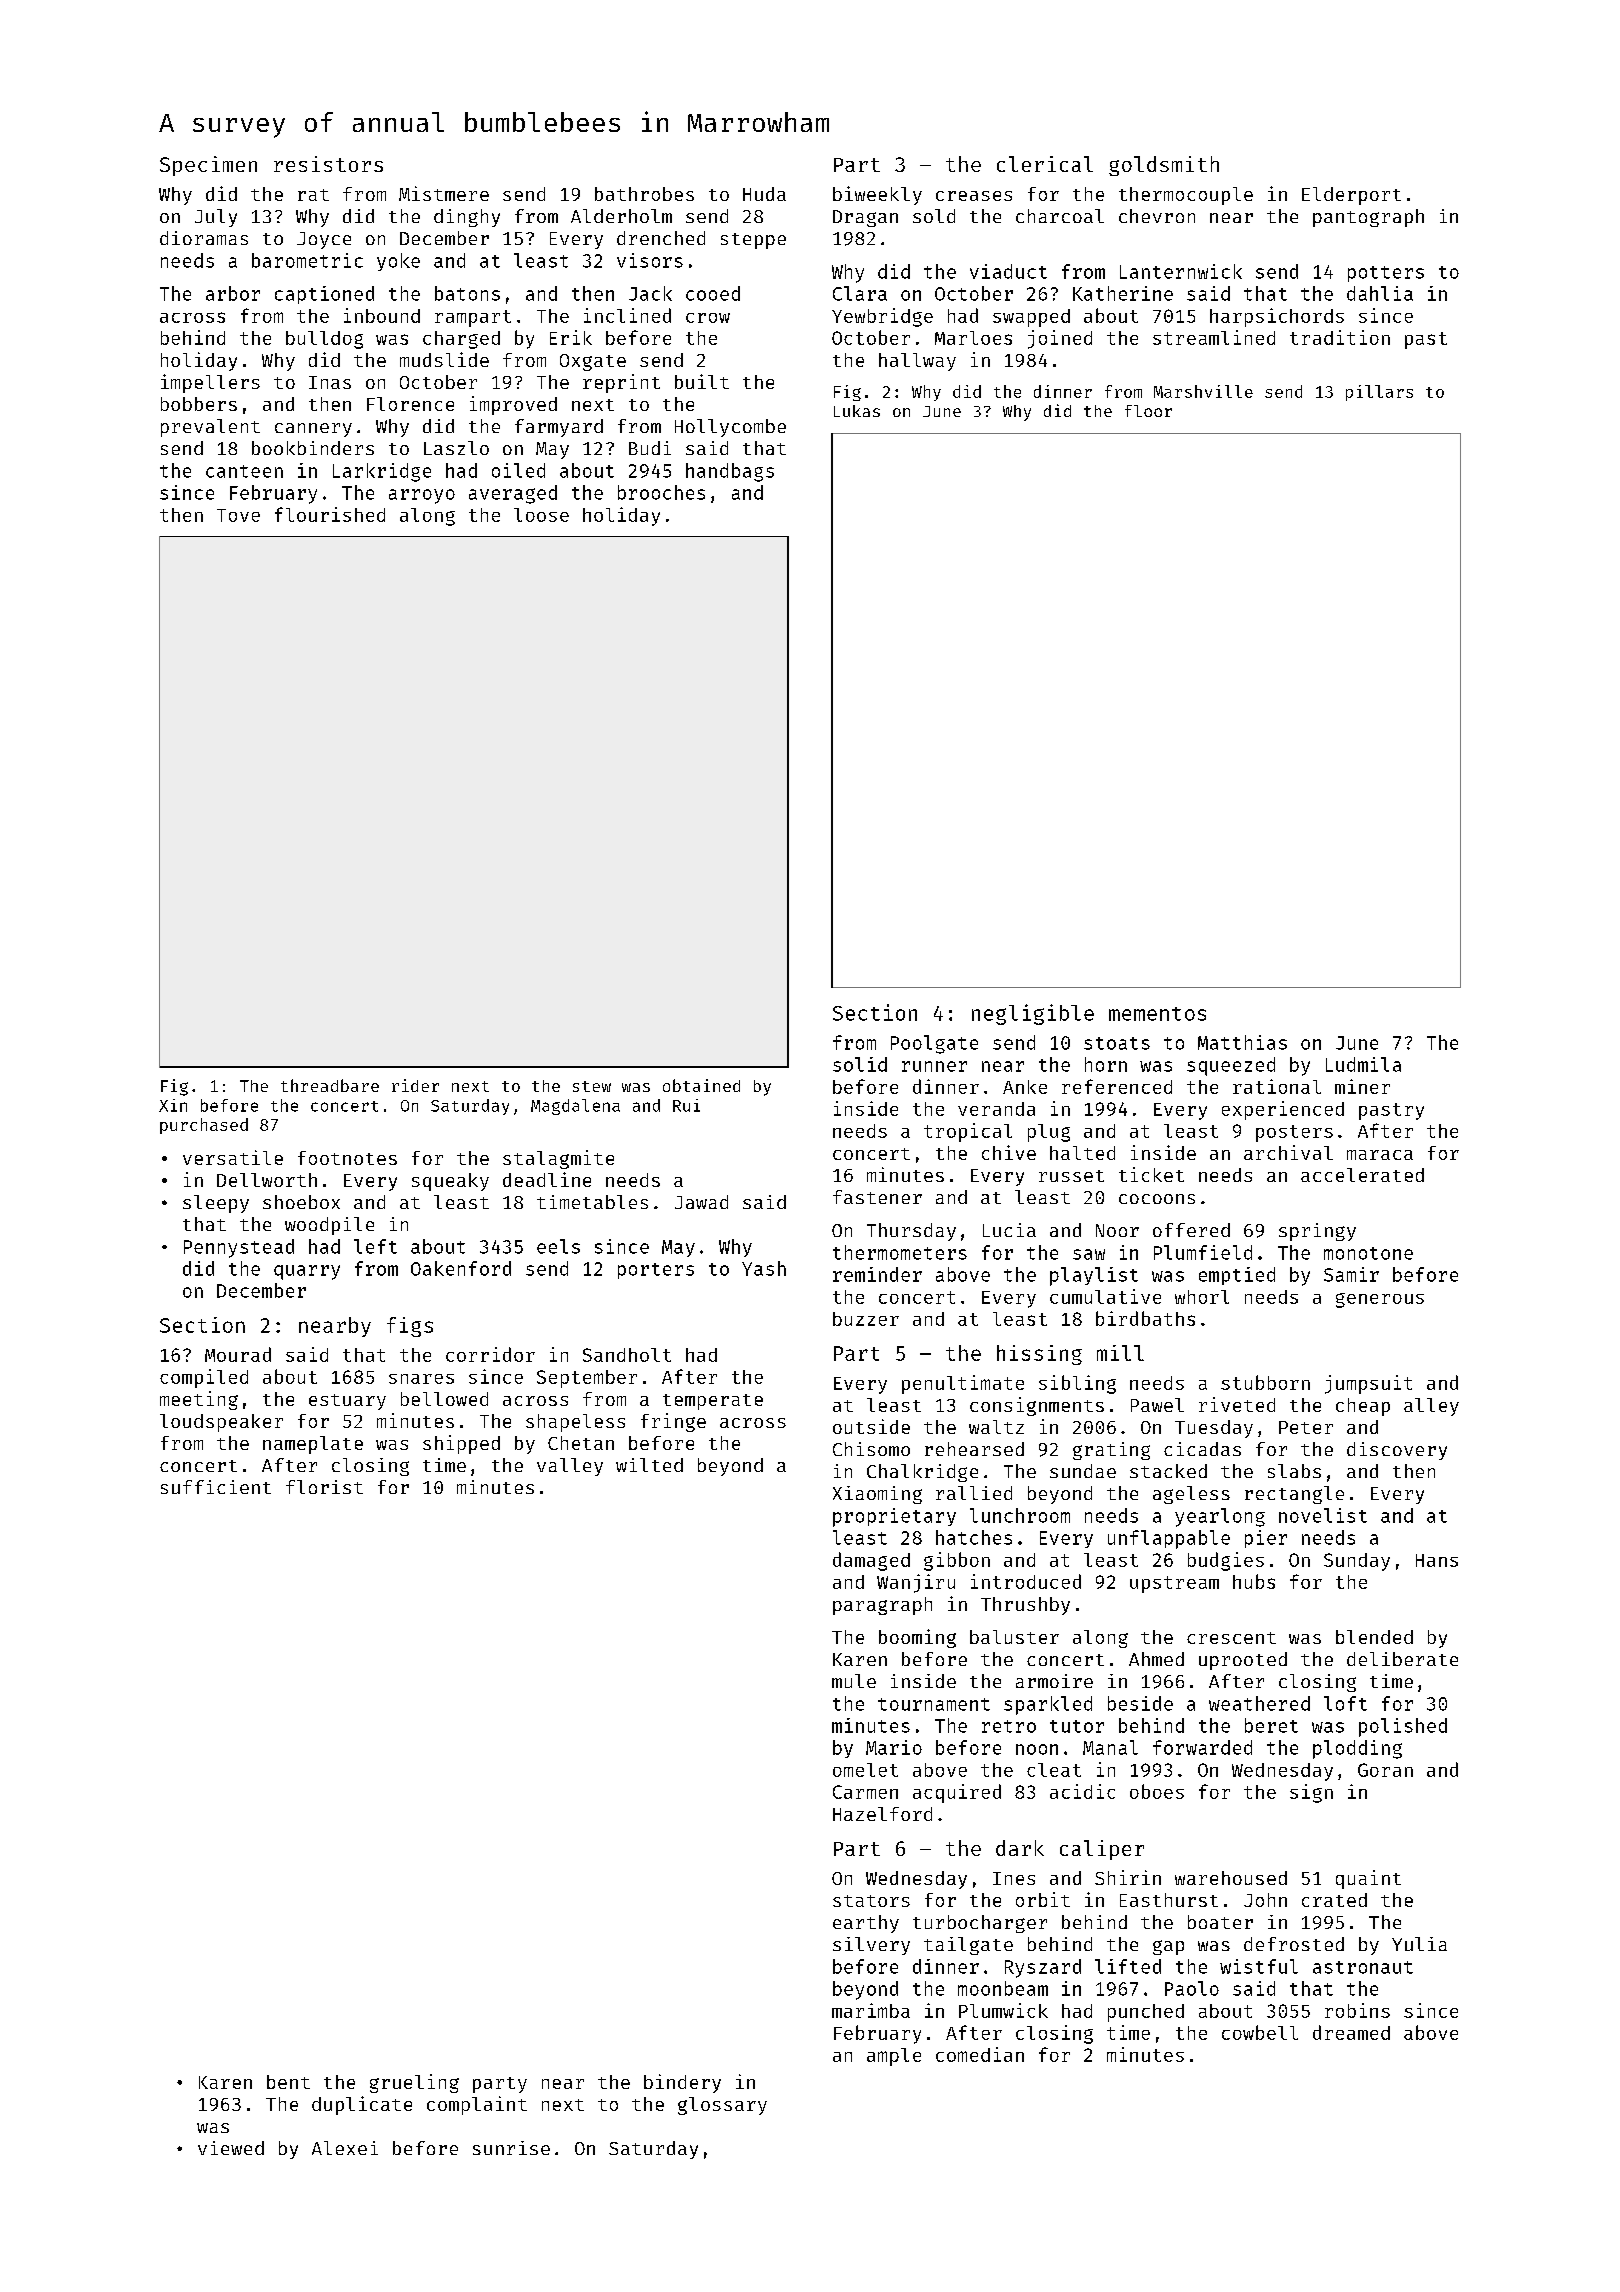  What do you see at coordinates (444, 193) in the image?
I see `Mistmere` at bounding box center [444, 193].
